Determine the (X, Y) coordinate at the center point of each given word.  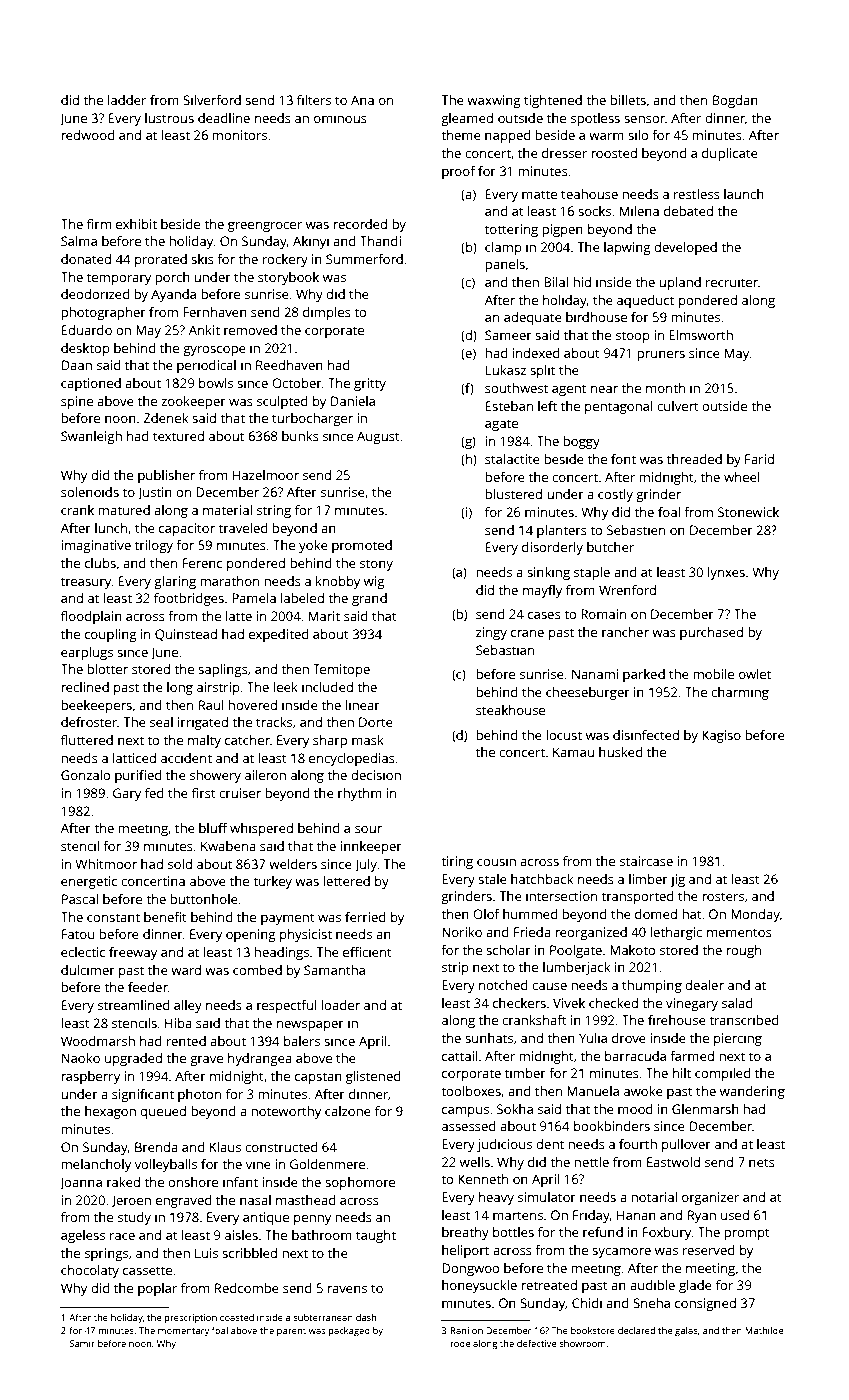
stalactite (512, 459)
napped (508, 136)
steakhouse (510, 710)
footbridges (189, 599)
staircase (646, 861)
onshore (193, 1182)
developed (685, 248)
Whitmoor (106, 864)
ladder (127, 100)
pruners (661, 356)
